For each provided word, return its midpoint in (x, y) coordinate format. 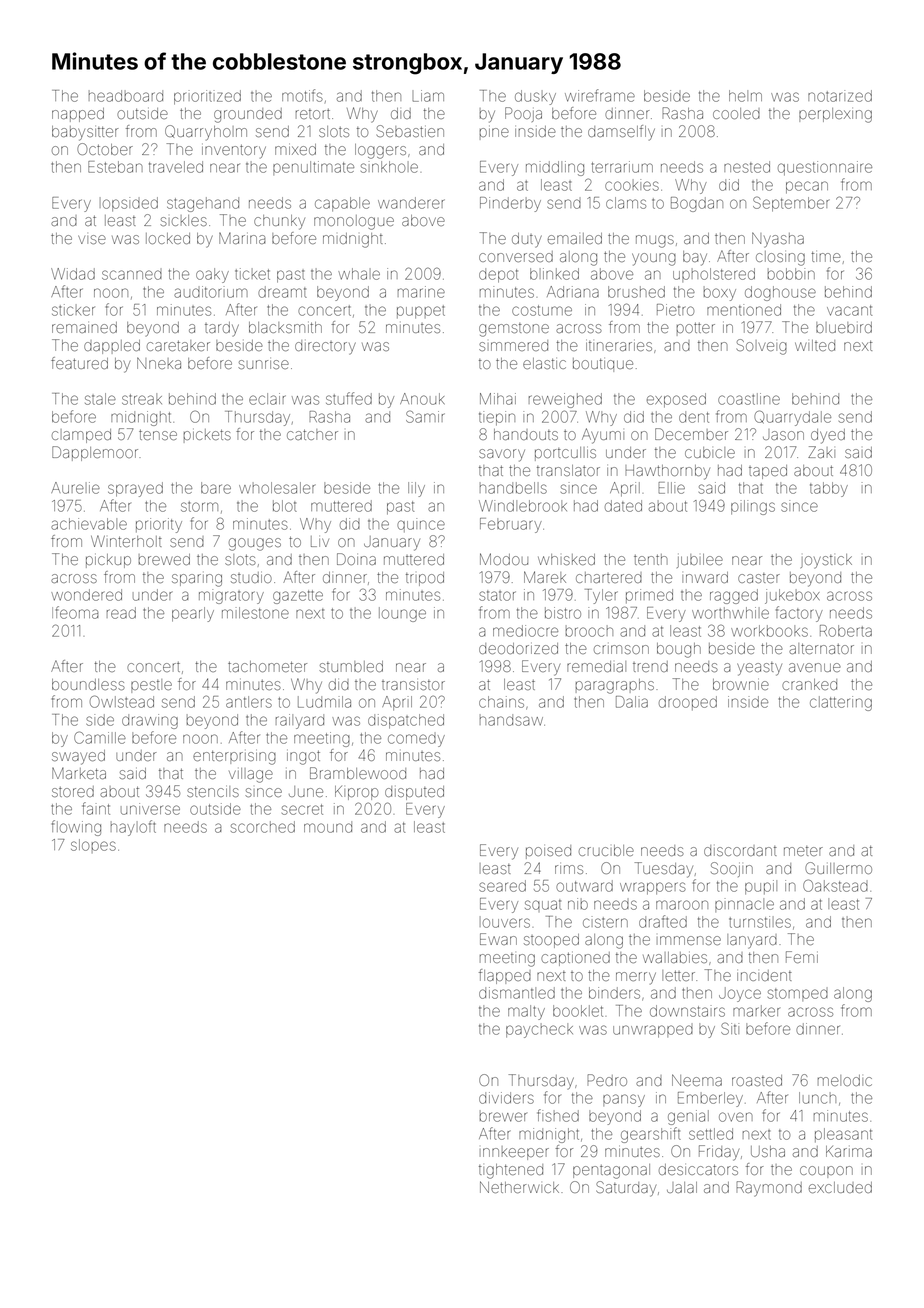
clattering (841, 703)
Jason (783, 435)
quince (421, 525)
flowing (76, 828)
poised (548, 852)
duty (527, 240)
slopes (93, 846)
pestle (151, 686)
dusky (535, 97)
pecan (807, 187)
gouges (255, 544)
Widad (73, 274)
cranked (809, 684)
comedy (416, 740)
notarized (840, 96)
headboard (126, 96)
